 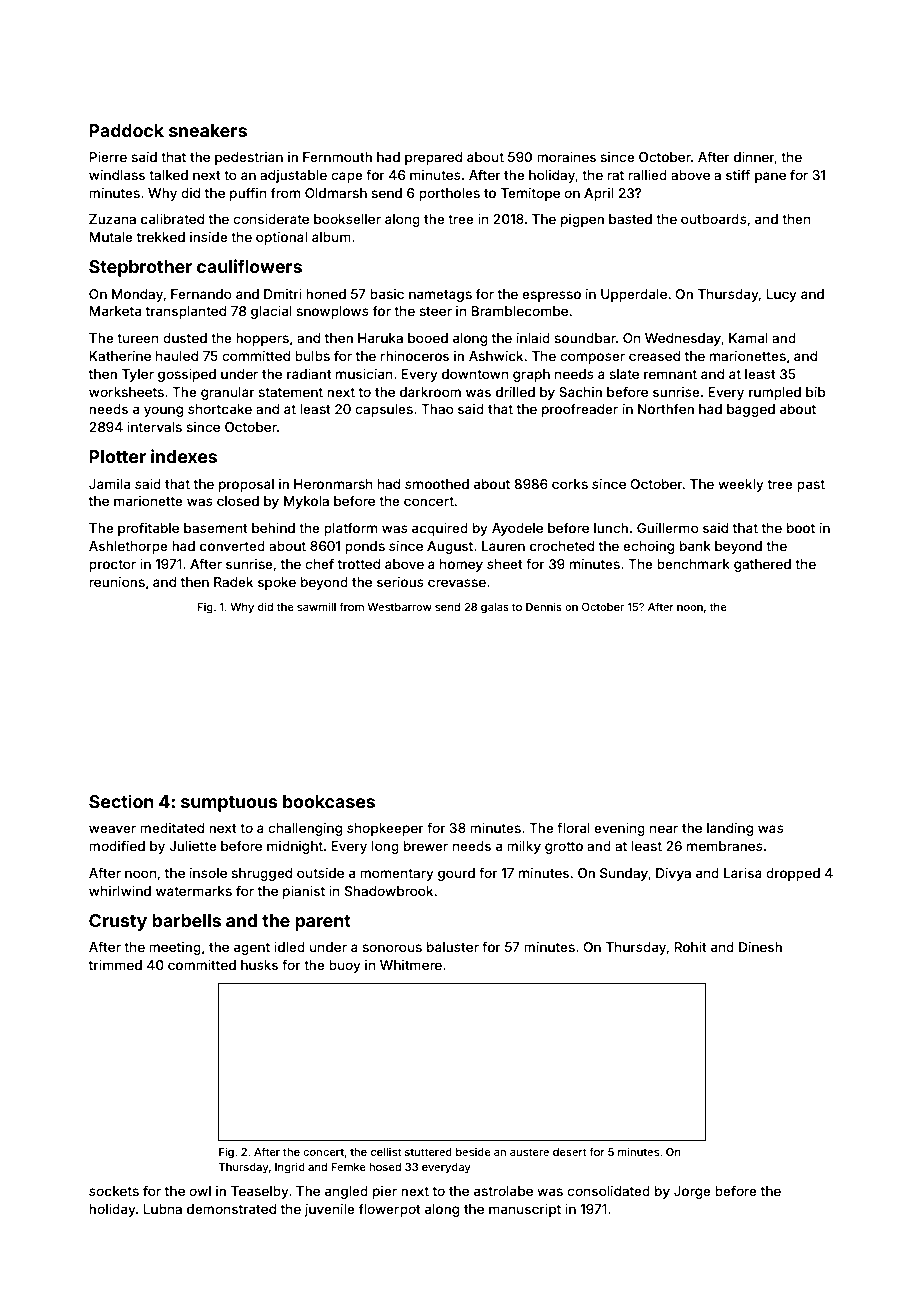 I want to click on Crusty, so click(x=118, y=922).
